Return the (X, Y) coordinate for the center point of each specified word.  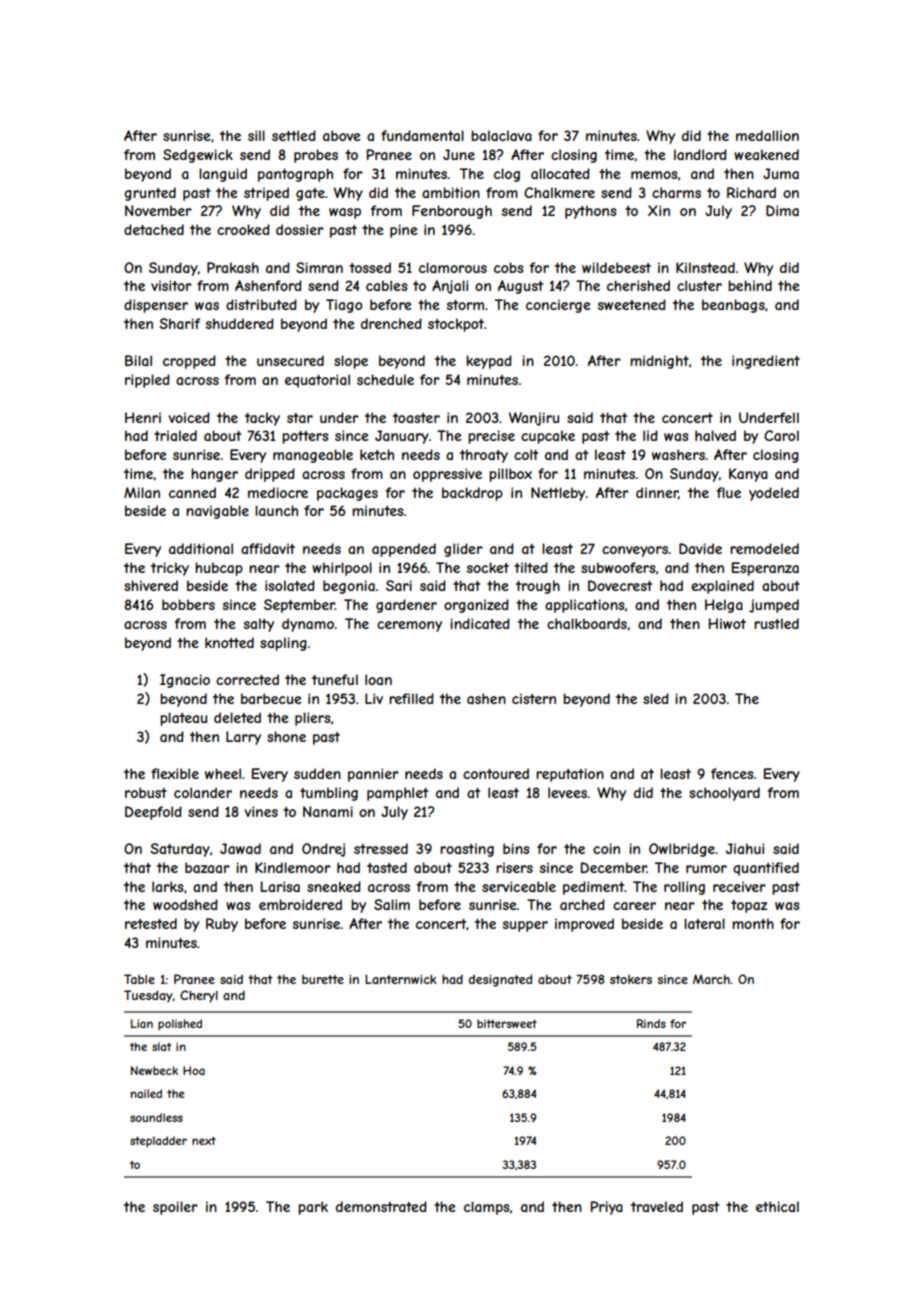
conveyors (635, 551)
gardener (406, 606)
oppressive (447, 475)
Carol (781, 435)
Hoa (194, 1070)
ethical (777, 1206)
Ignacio (185, 681)
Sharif (179, 323)
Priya (607, 1208)
